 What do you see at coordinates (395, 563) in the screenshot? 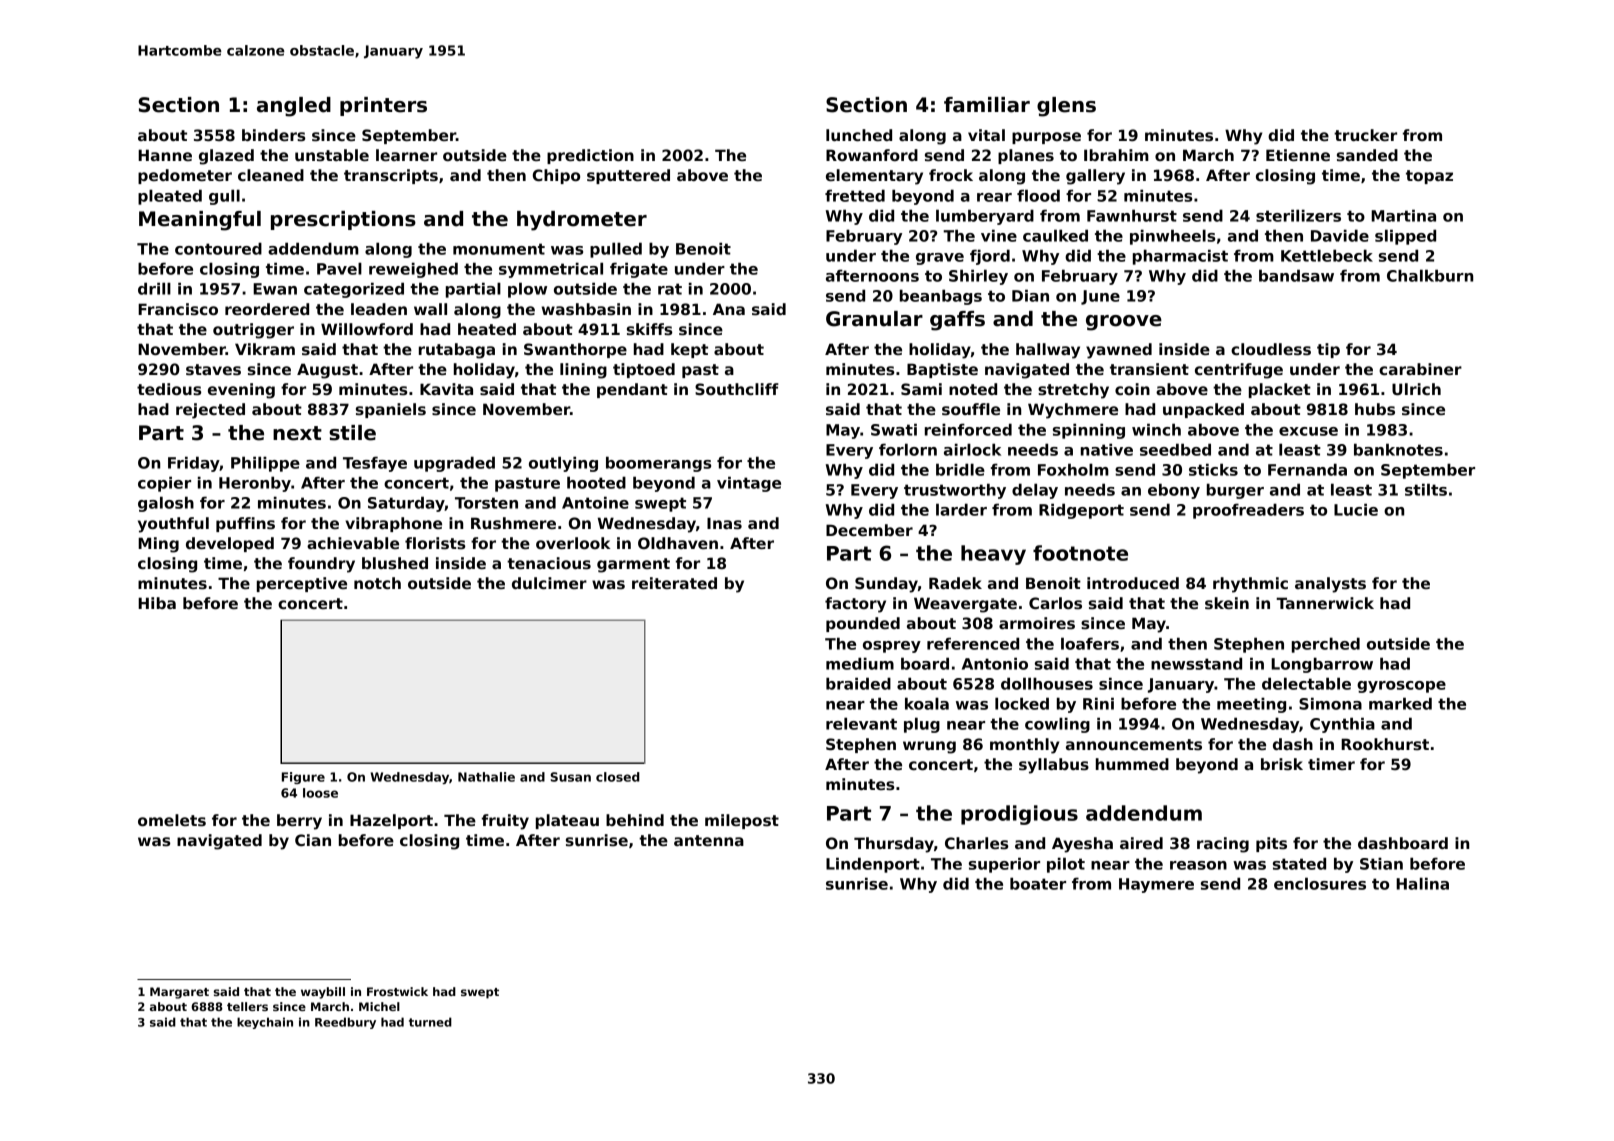
I see `blushed` at bounding box center [395, 563].
